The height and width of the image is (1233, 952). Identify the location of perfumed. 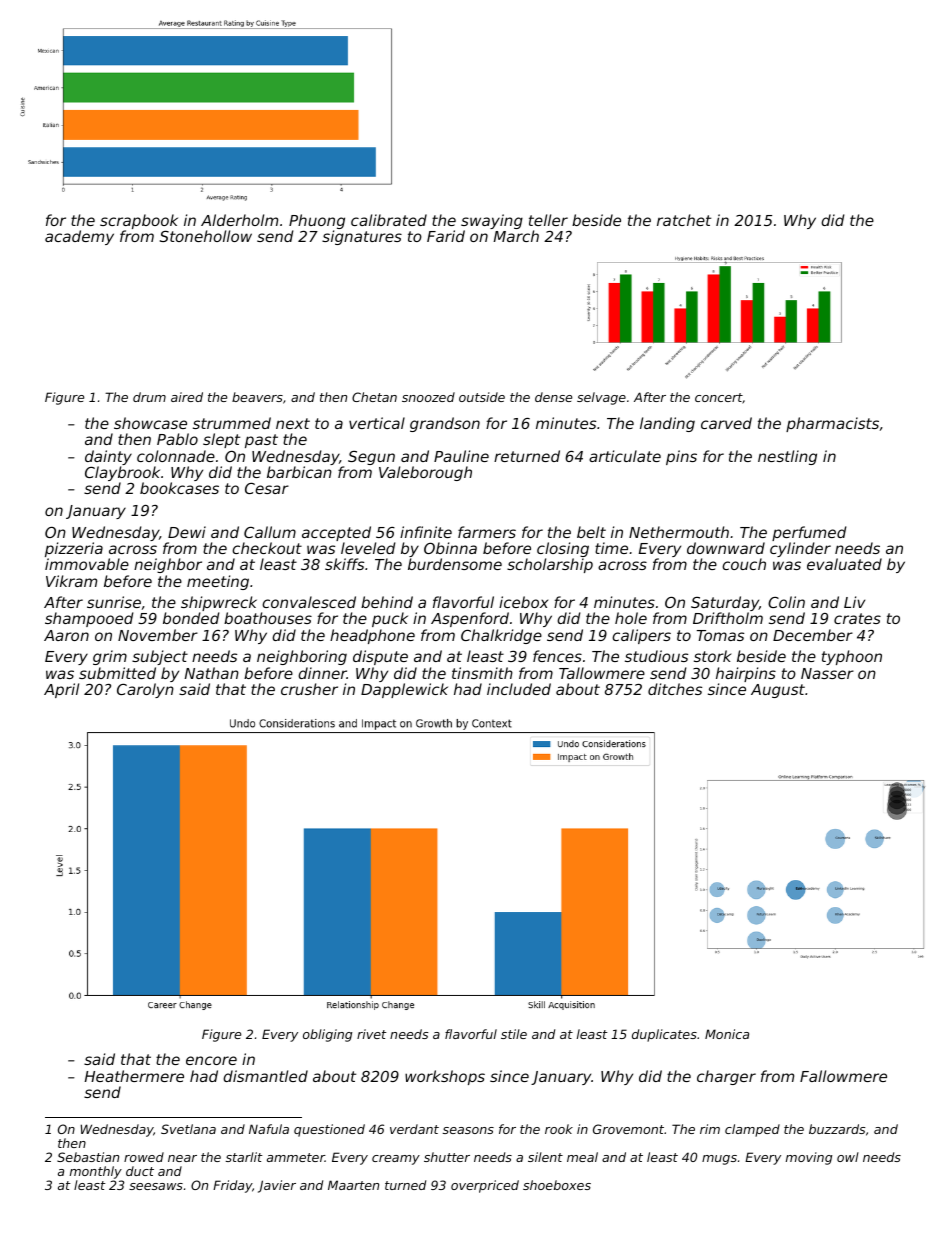
(809, 533).
